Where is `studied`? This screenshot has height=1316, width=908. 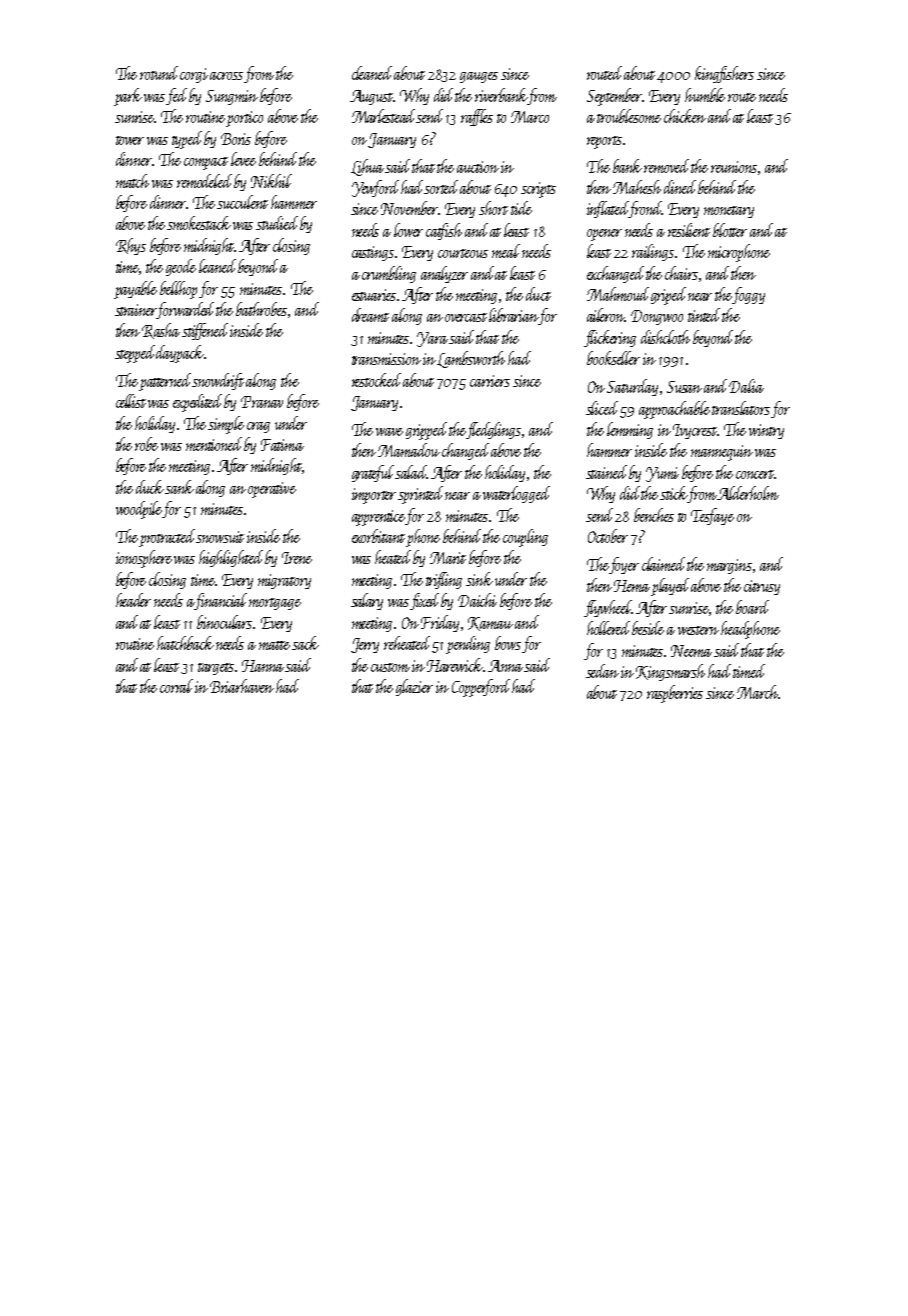 studied is located at coordinates (277, 223).
